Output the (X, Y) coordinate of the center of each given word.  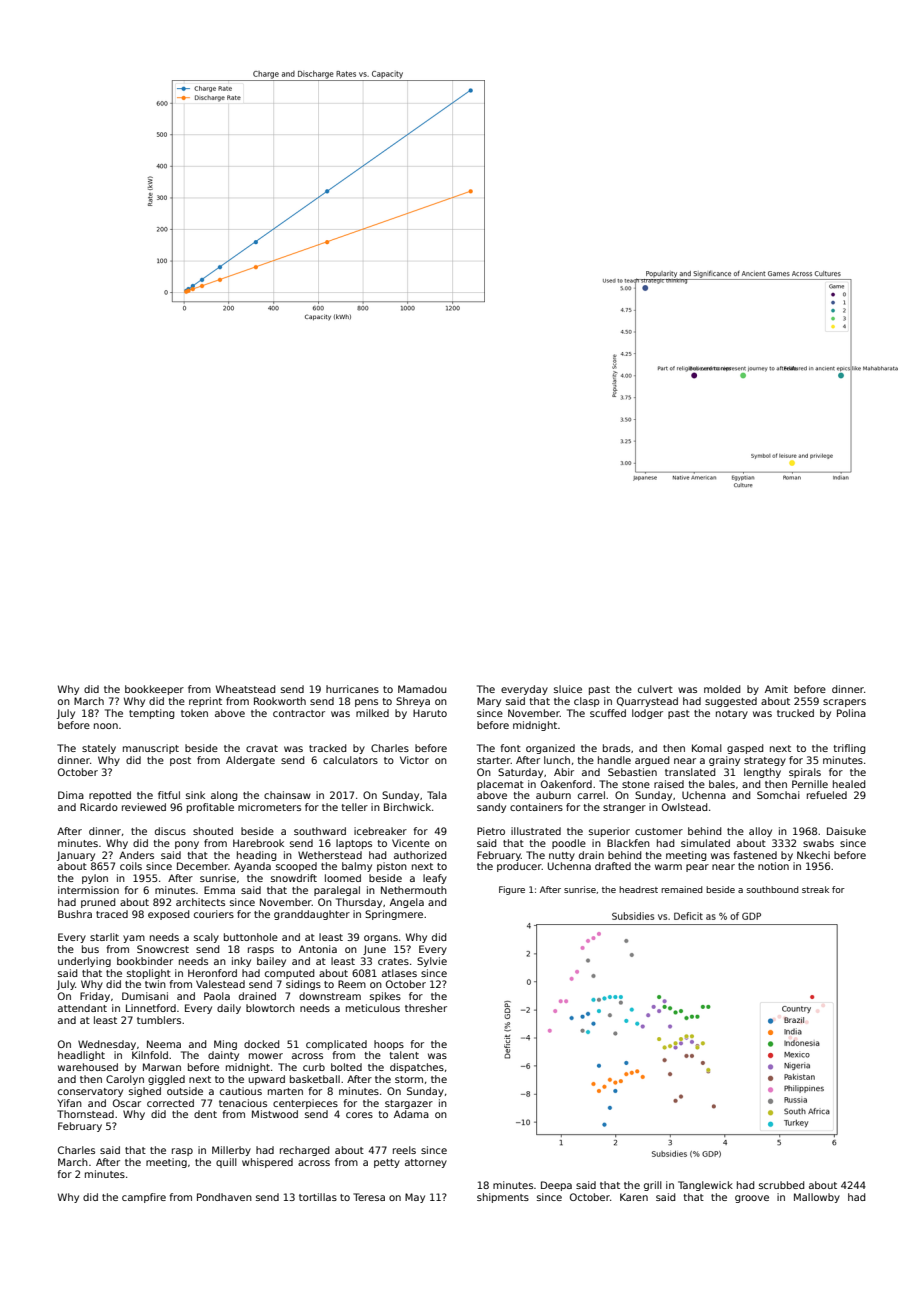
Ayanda (252, 867)
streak (815, 889)
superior (609, 832)
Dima (71, 795)
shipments (503, 1198)
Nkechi (813, 855)
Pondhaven (224, 1197)
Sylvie (432, 962)
